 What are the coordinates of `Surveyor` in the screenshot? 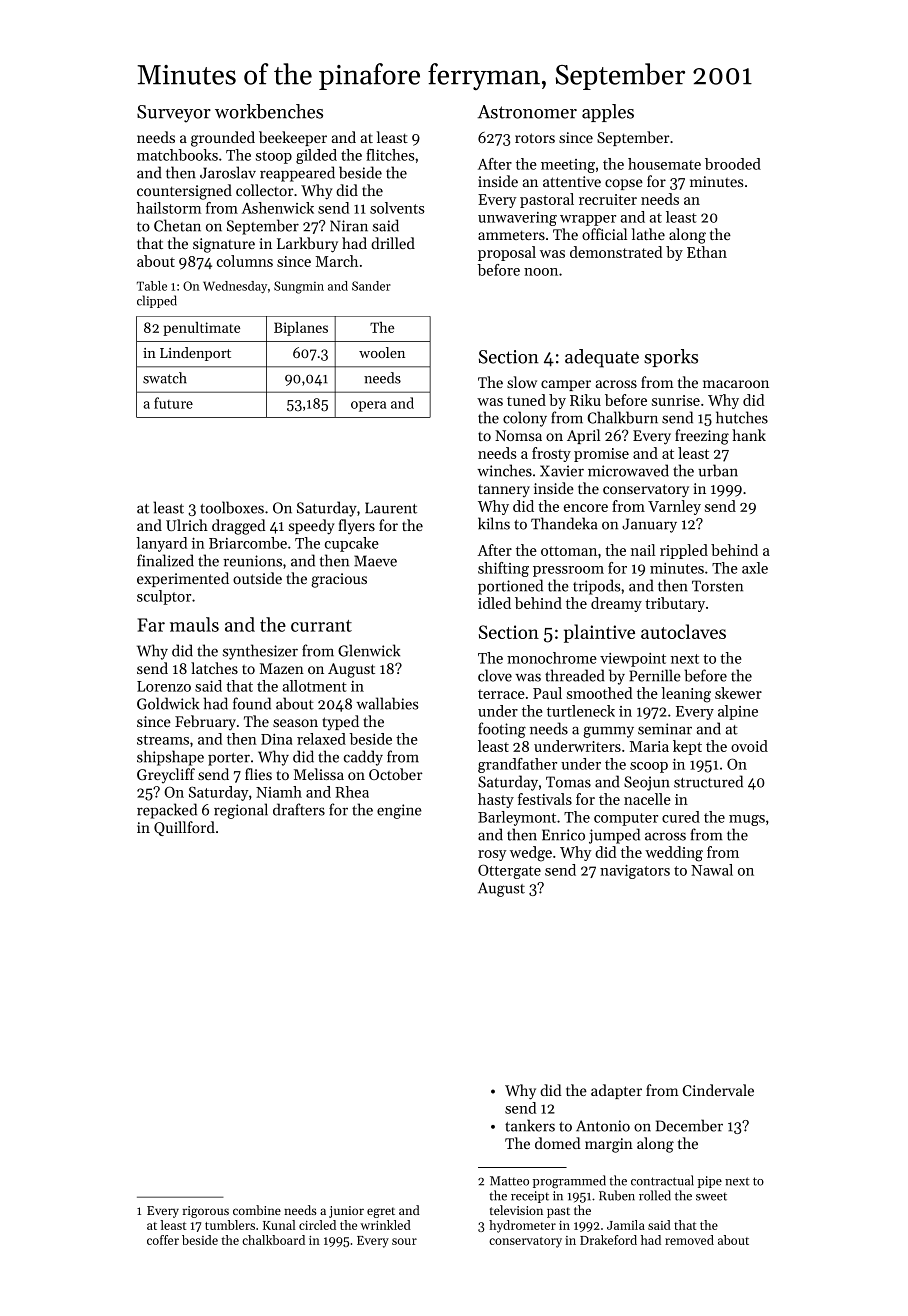 It's located at (174, 114).
